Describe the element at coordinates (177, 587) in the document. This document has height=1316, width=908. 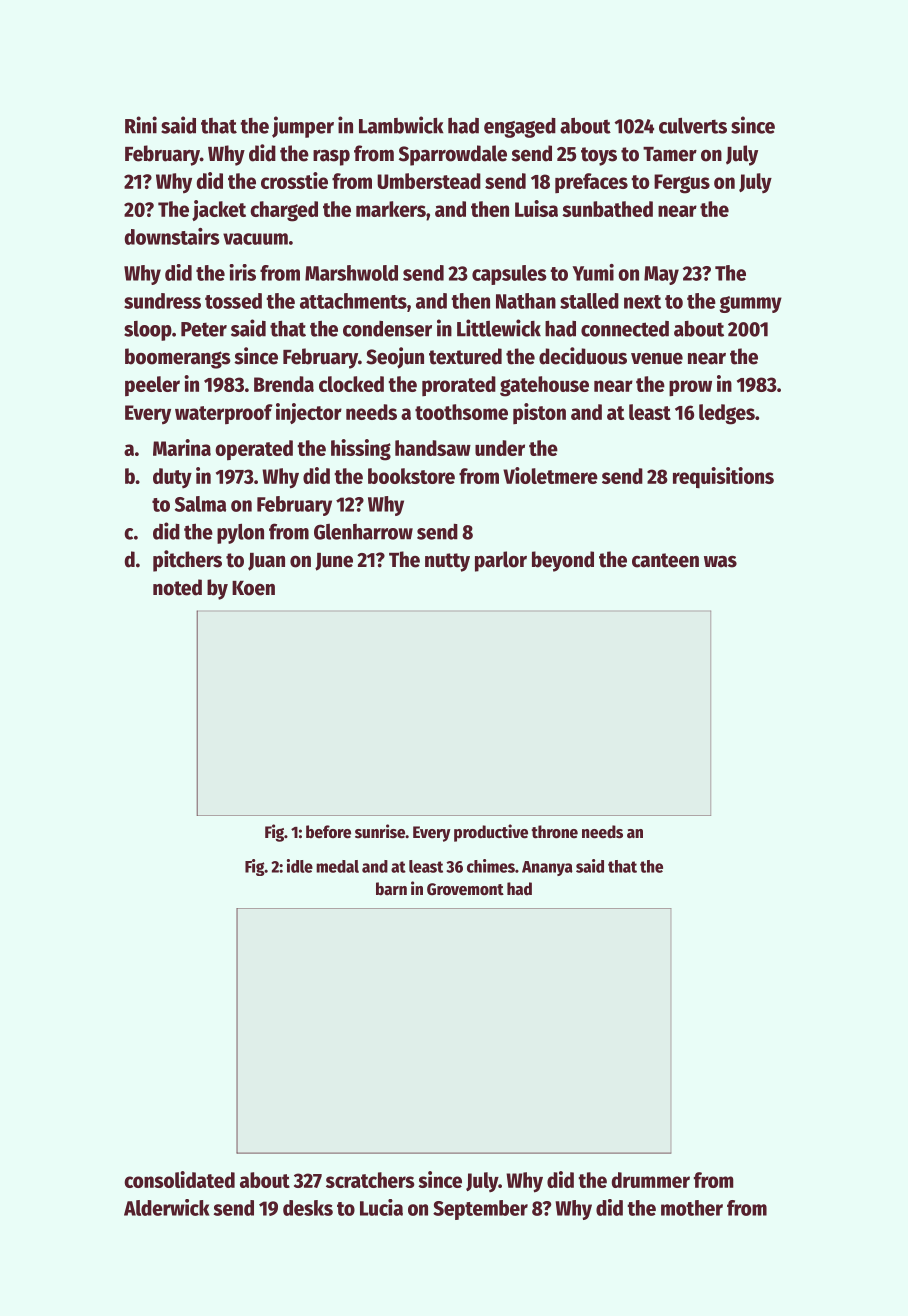
I see `noted` at that location.
